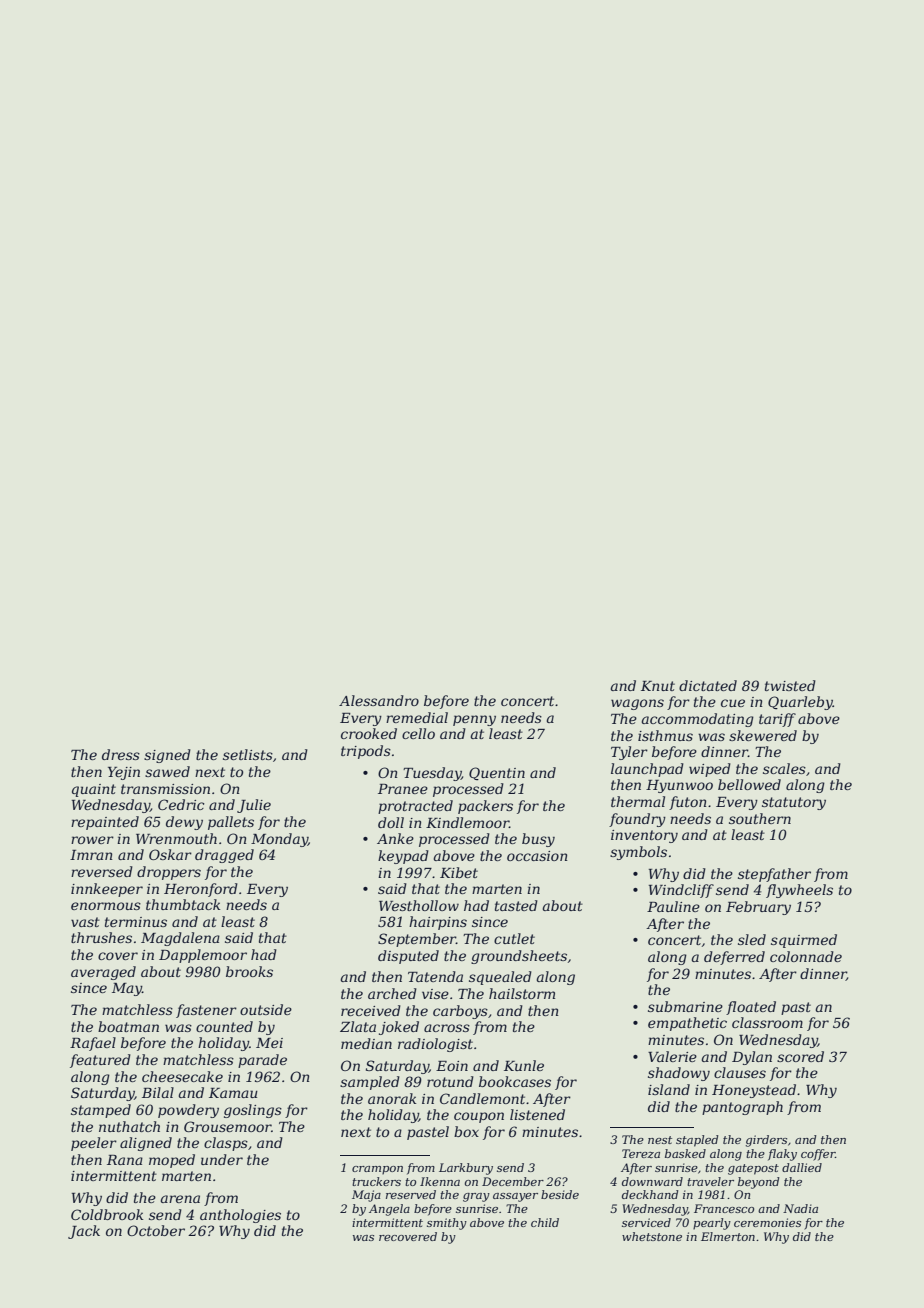 This screenshot has height=1308, width=924. What do you see at coordinates (537, 1114) in the screenshot?
I see `listened` at bounding box center [537, 1114].
